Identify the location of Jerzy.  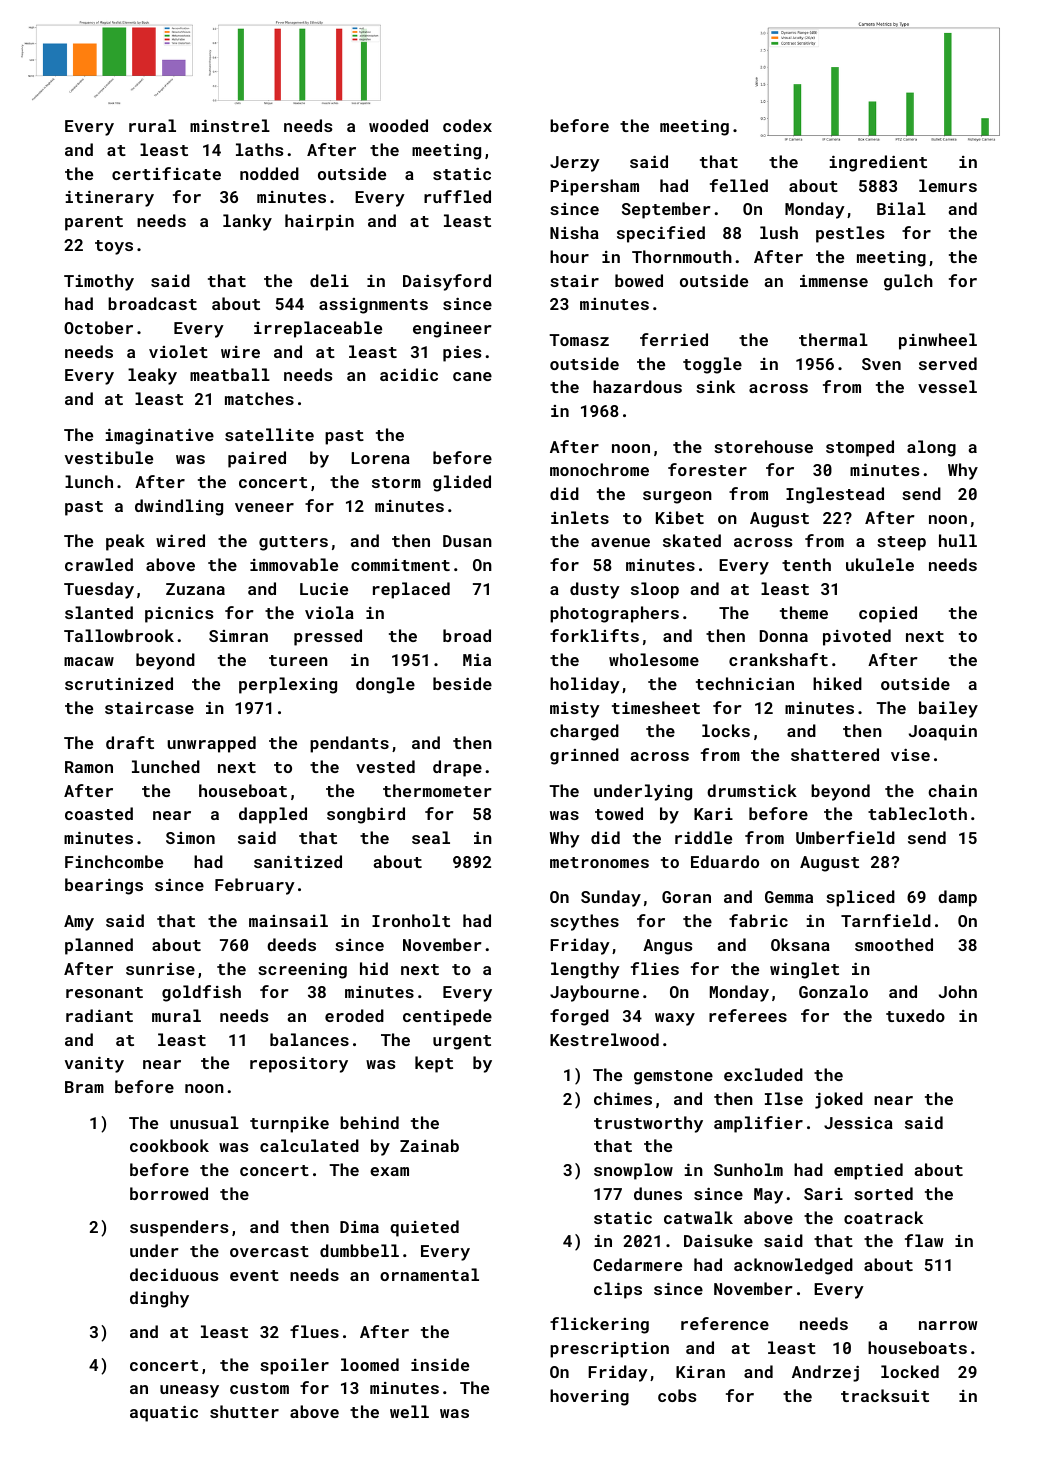
(575, 164).
